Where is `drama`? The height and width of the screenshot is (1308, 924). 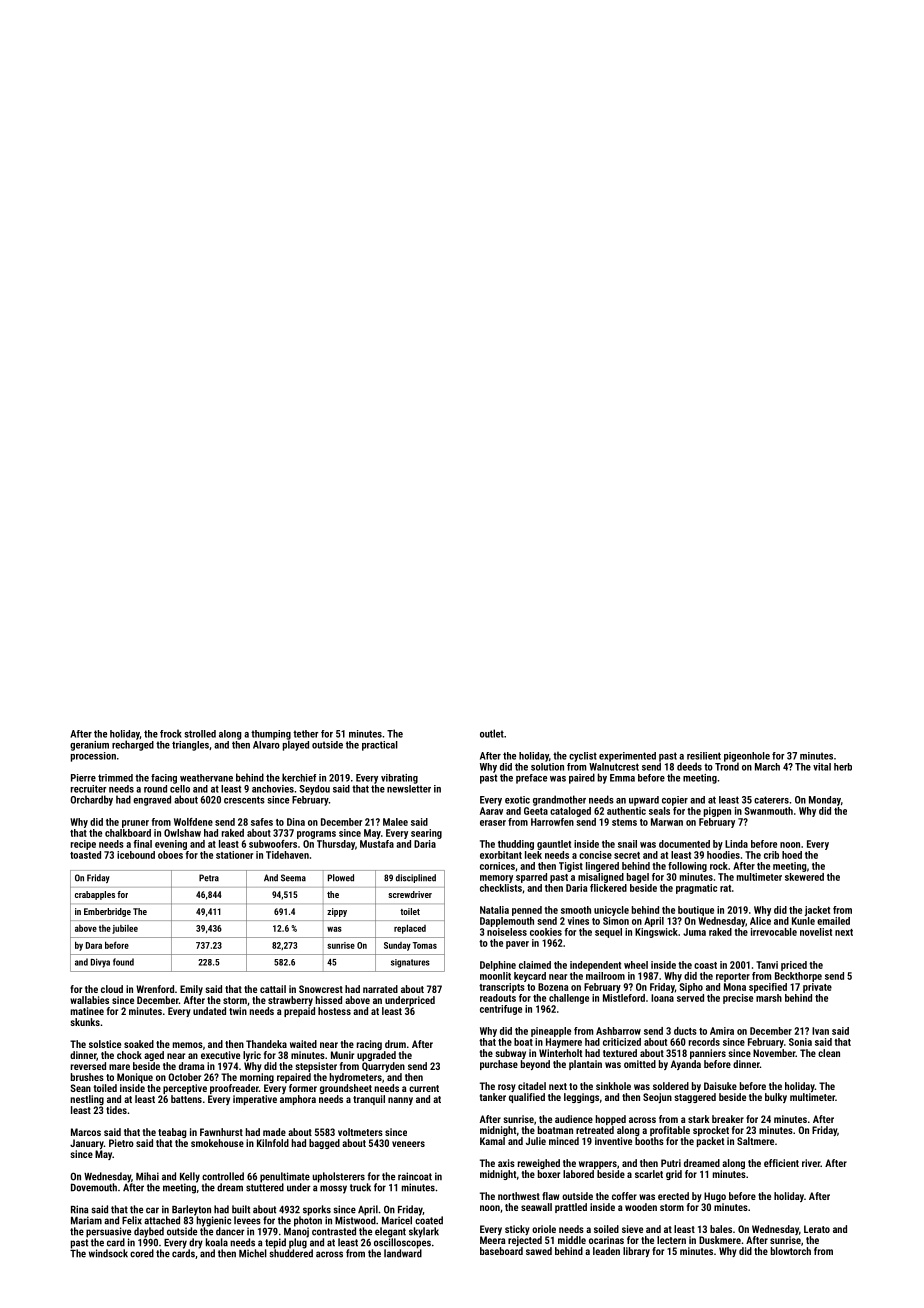 drama is located at coordinates (192, 1066).
